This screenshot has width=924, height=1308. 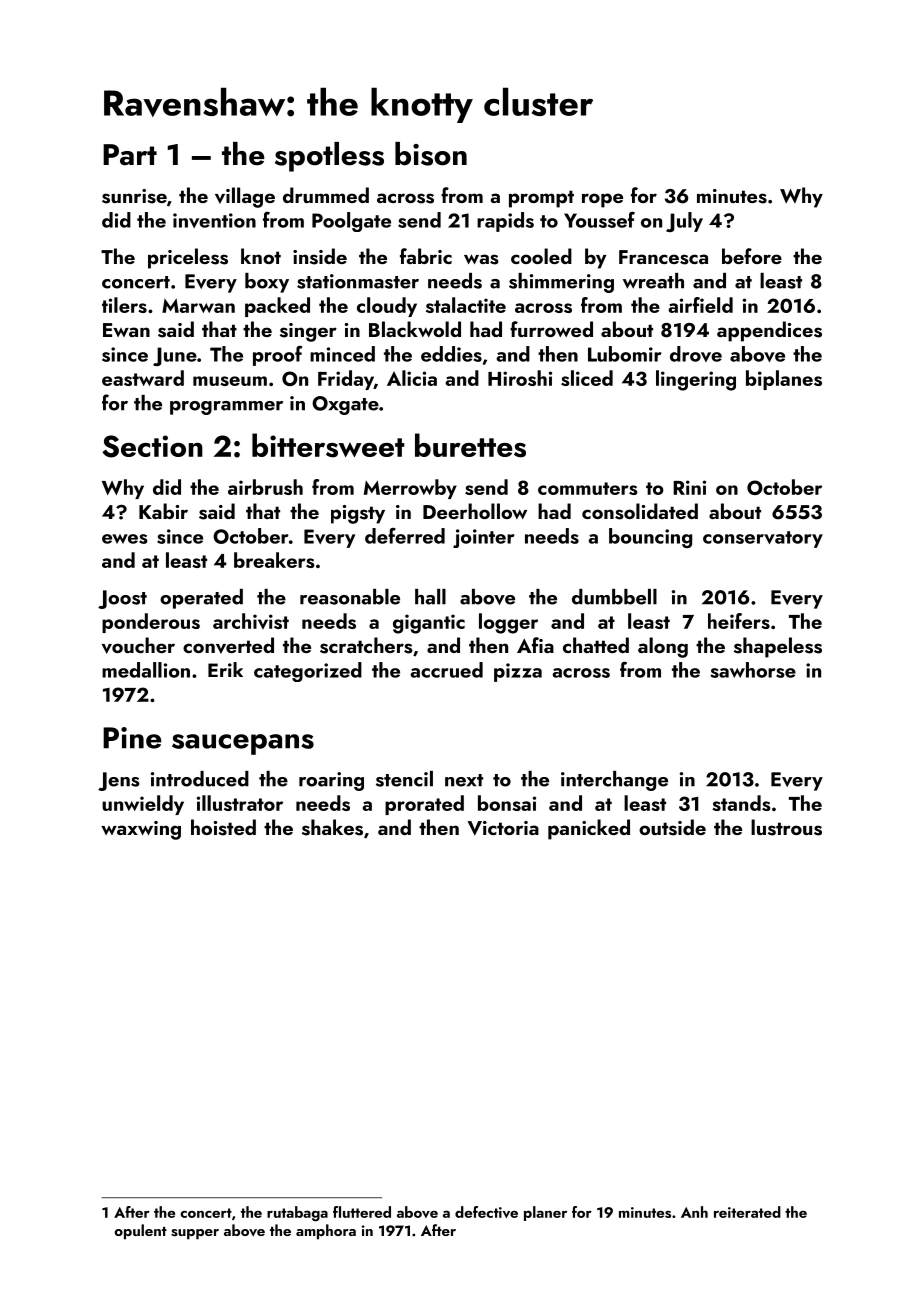 I want to click on bison, so click(x=431, y=154).
